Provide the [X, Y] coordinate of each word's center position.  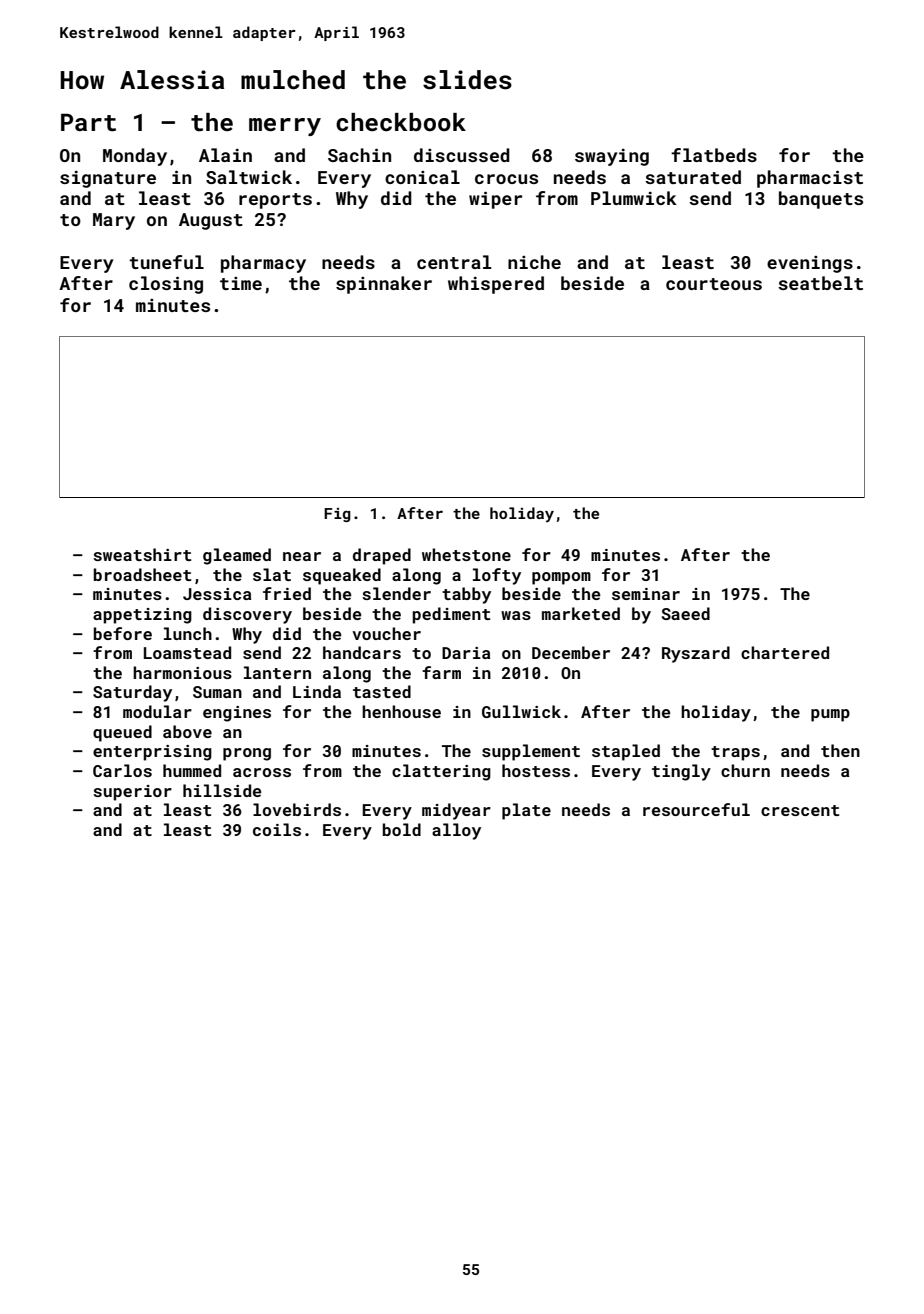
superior [132, 793]
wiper [495, 200]
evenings [810, 264]
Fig [337, 515]
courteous [714, 284]
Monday [135, 157]
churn [745, 770]
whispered [496, 285]
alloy [456, 831]
